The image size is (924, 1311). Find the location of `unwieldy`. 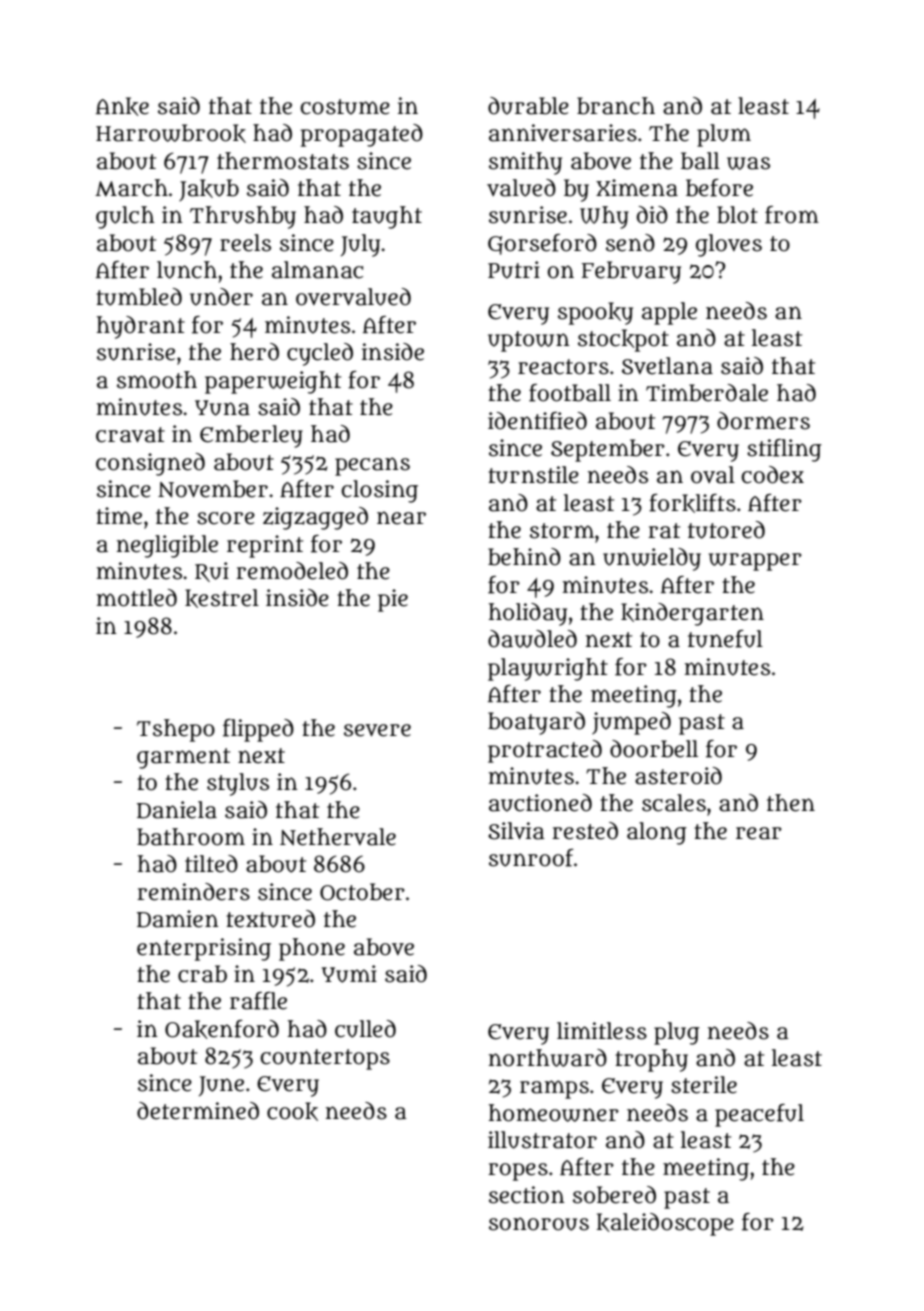

unwieldy is located at coordinates (652, 559).
